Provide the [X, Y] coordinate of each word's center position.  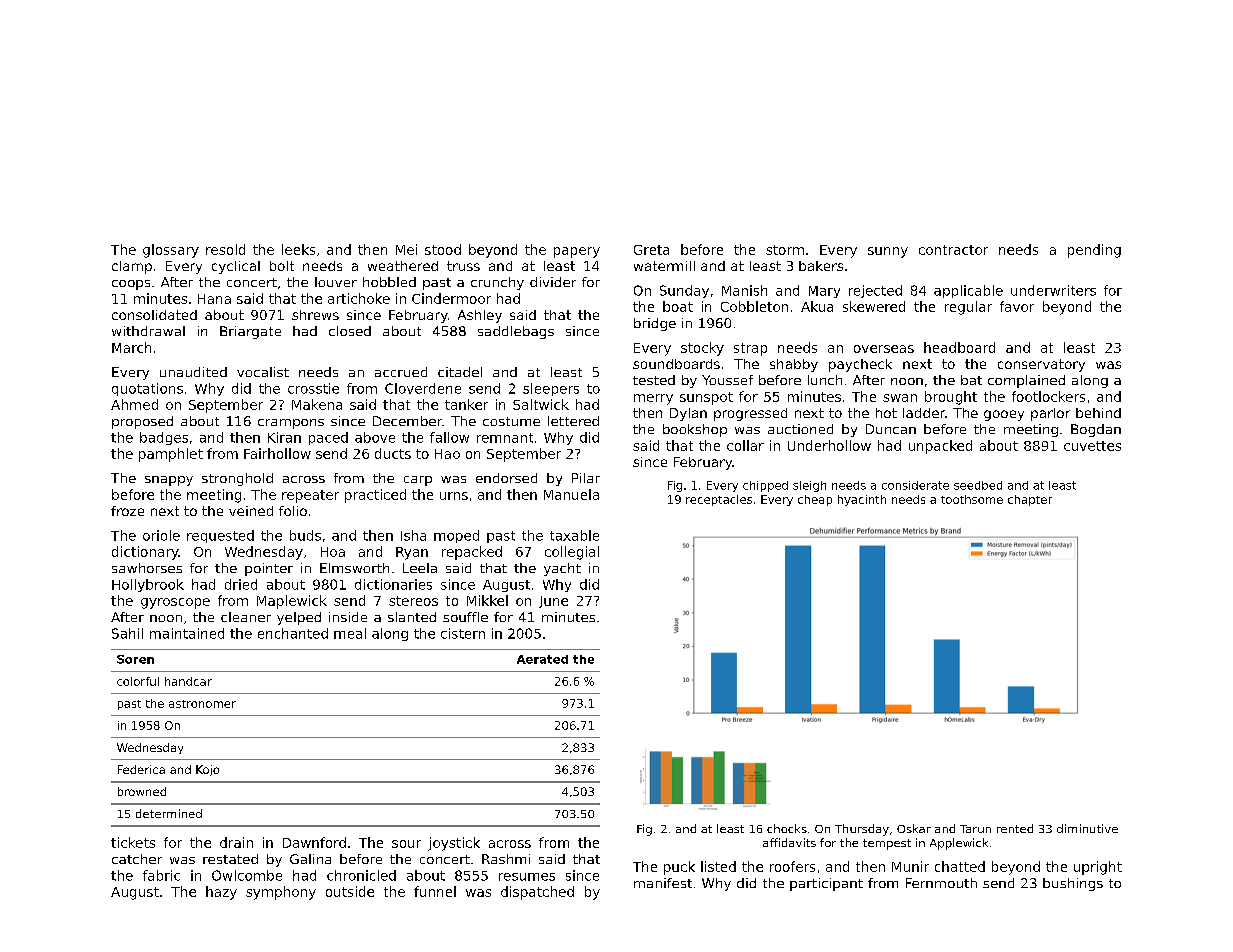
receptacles [719, 500]
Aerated [542, 659]
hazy [221, 893]
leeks [298, 249]
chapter [1030, 500]
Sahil [127, 633]
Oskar [914, 828]
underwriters [1053, 290]
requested [220, 536]
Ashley [480, 316]
